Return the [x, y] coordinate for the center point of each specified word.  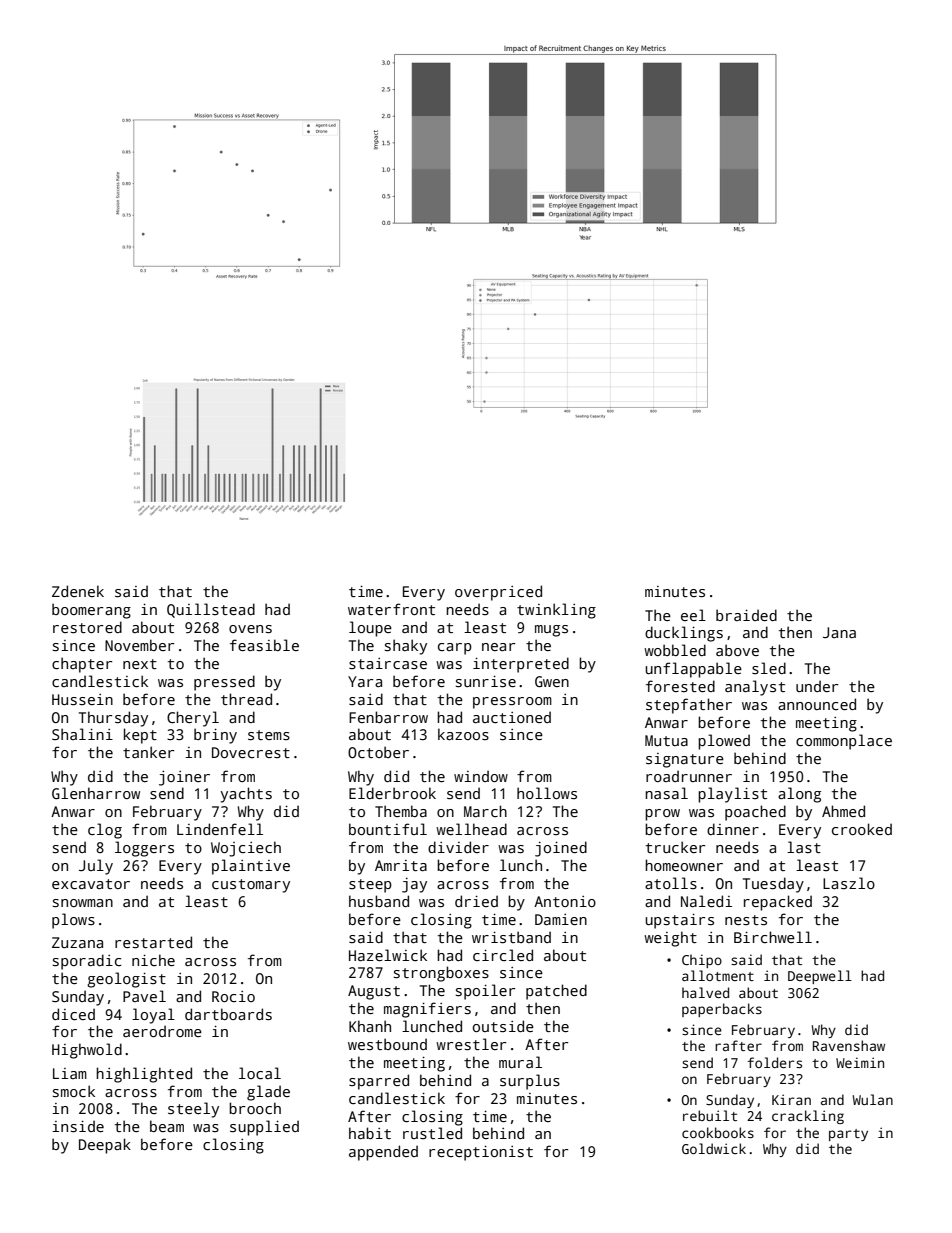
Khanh [370, 1026]
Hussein [82, 700]
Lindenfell [220, 829]
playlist [732, 795]
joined [561, 849]
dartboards [228, 1014]
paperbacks [722, 1010]
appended [383, 1153]
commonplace [844, 742]
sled [769, 668]
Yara [365, 681]
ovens [250, 629]
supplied [264, 1128]
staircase [388, 663]
